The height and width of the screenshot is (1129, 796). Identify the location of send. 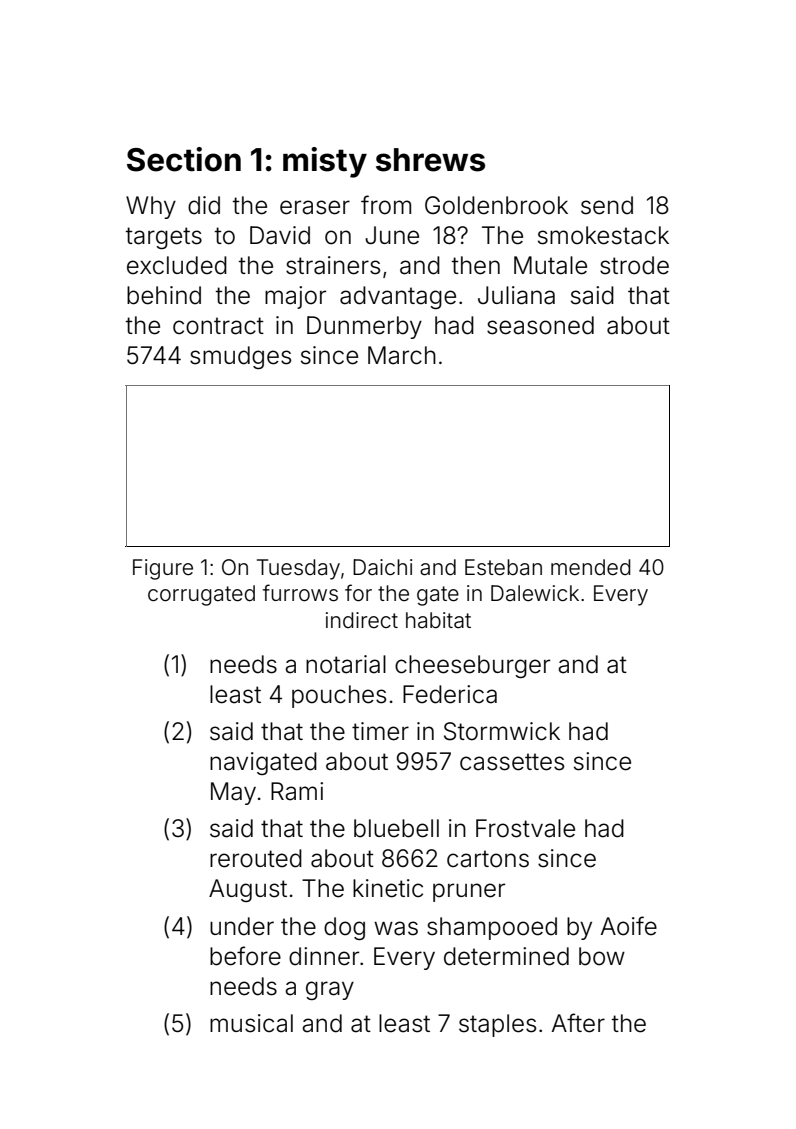
(607, 205).
